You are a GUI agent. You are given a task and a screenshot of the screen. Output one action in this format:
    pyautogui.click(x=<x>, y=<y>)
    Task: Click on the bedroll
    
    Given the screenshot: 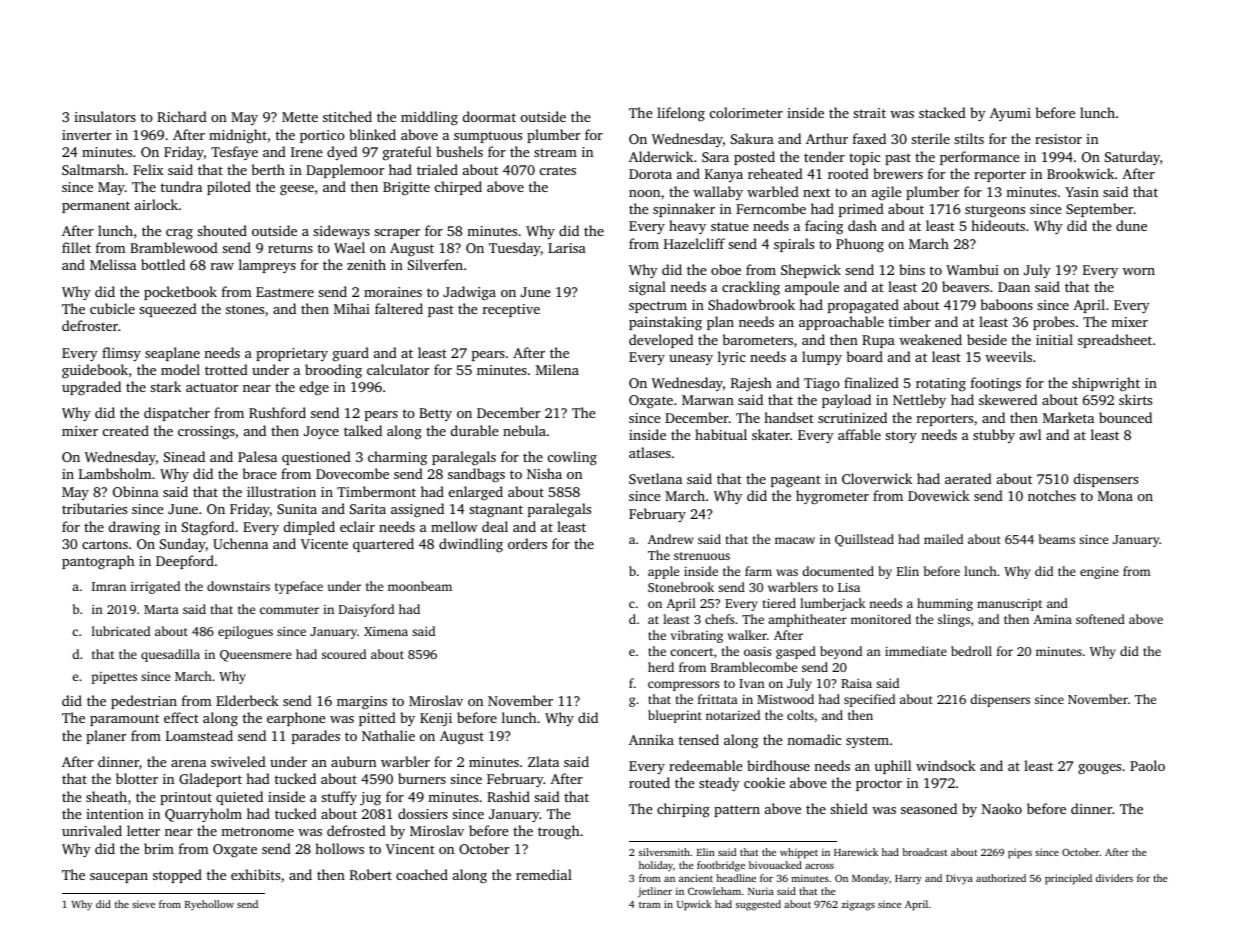 What is the action you would take?
    pyautogui.click(x=971, y=651)
